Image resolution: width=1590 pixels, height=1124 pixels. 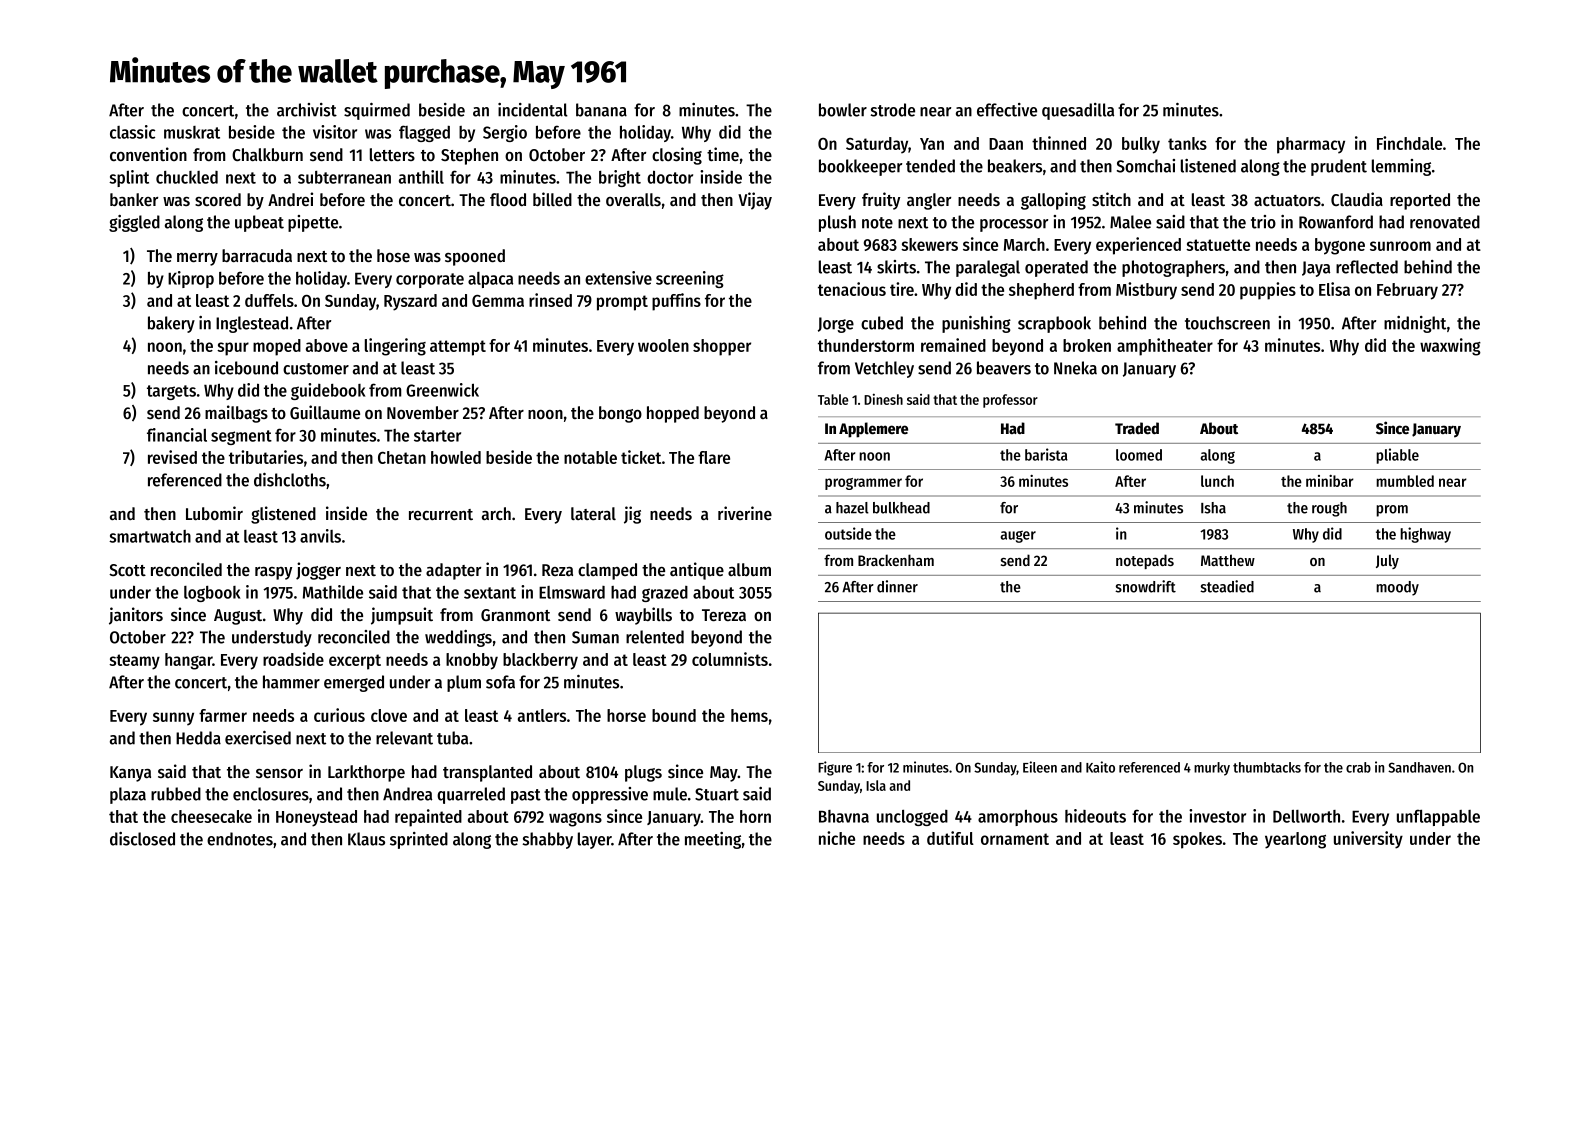 I want to click on disclosed, so click(x=142, y=839).
